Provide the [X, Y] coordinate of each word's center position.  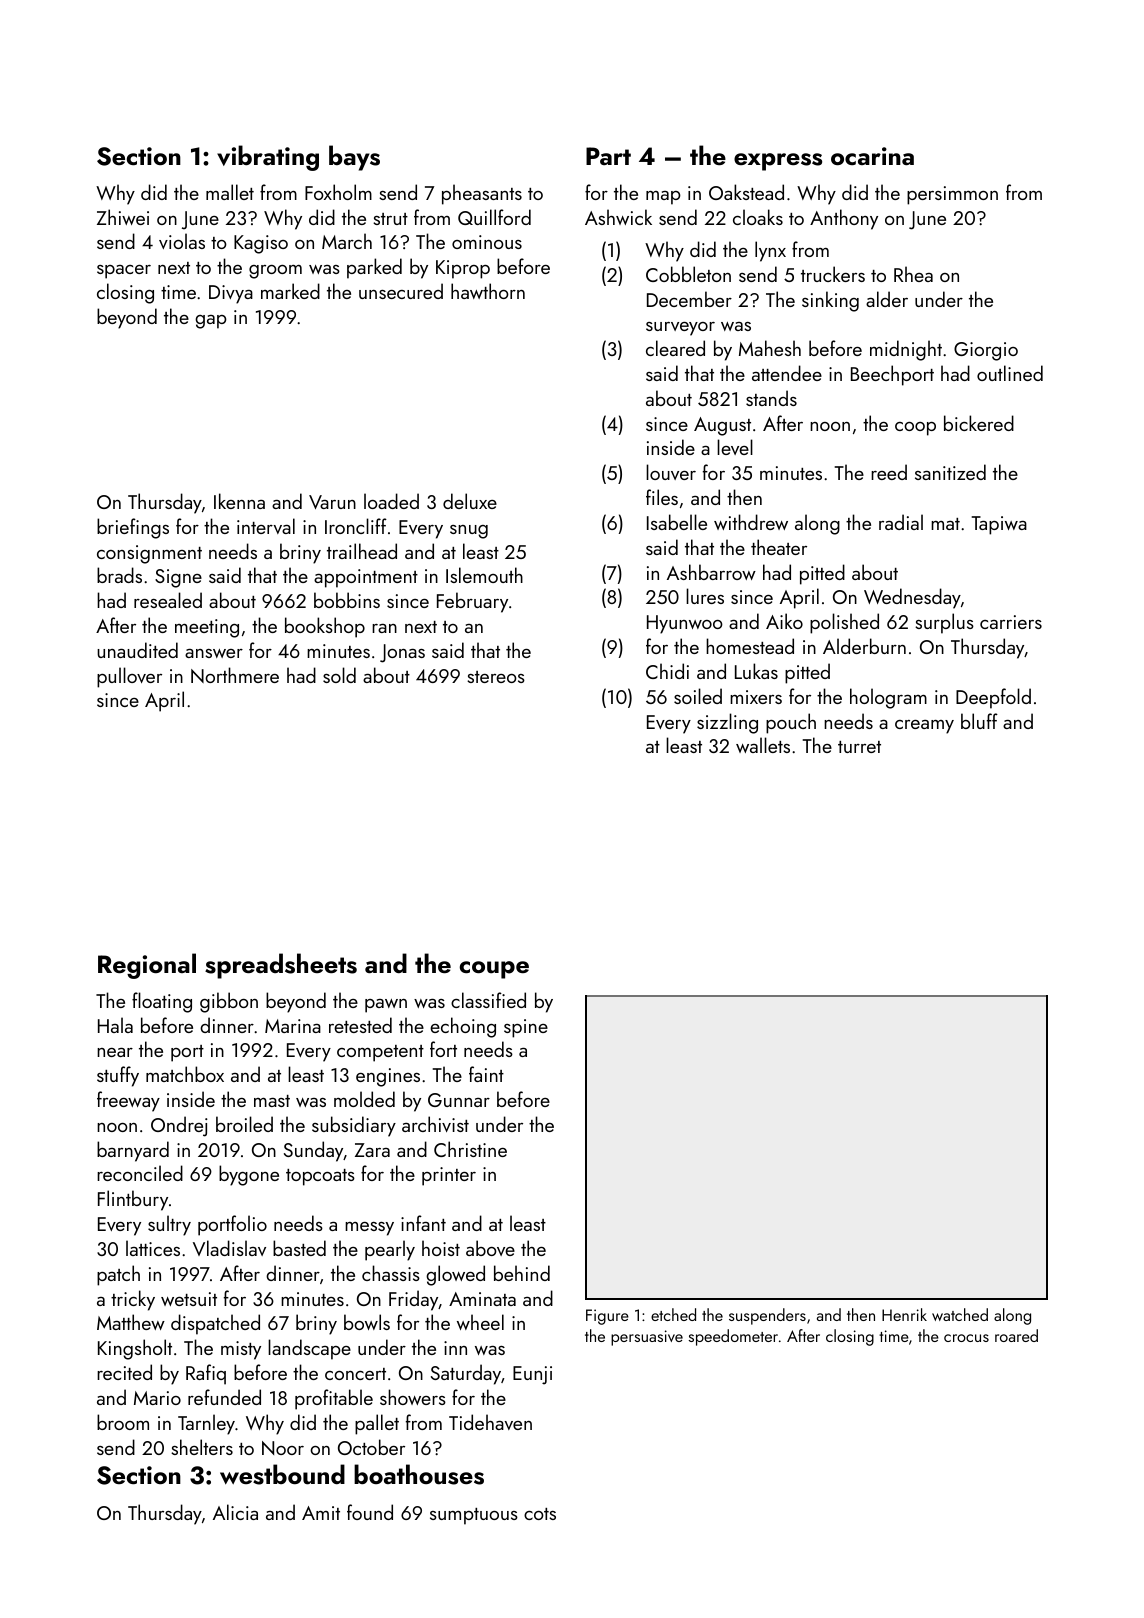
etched [673, 1314]
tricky [133, 1300]
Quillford [494, 217]
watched [960, 1314]
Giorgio [986, 351]
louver [671, 472]
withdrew [751, 522]
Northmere [235, 675]
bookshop [325, 627]
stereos [496, 677]
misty [241, 1350]
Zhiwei [123, 217]
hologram [888, 698]
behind [522, 1273]
